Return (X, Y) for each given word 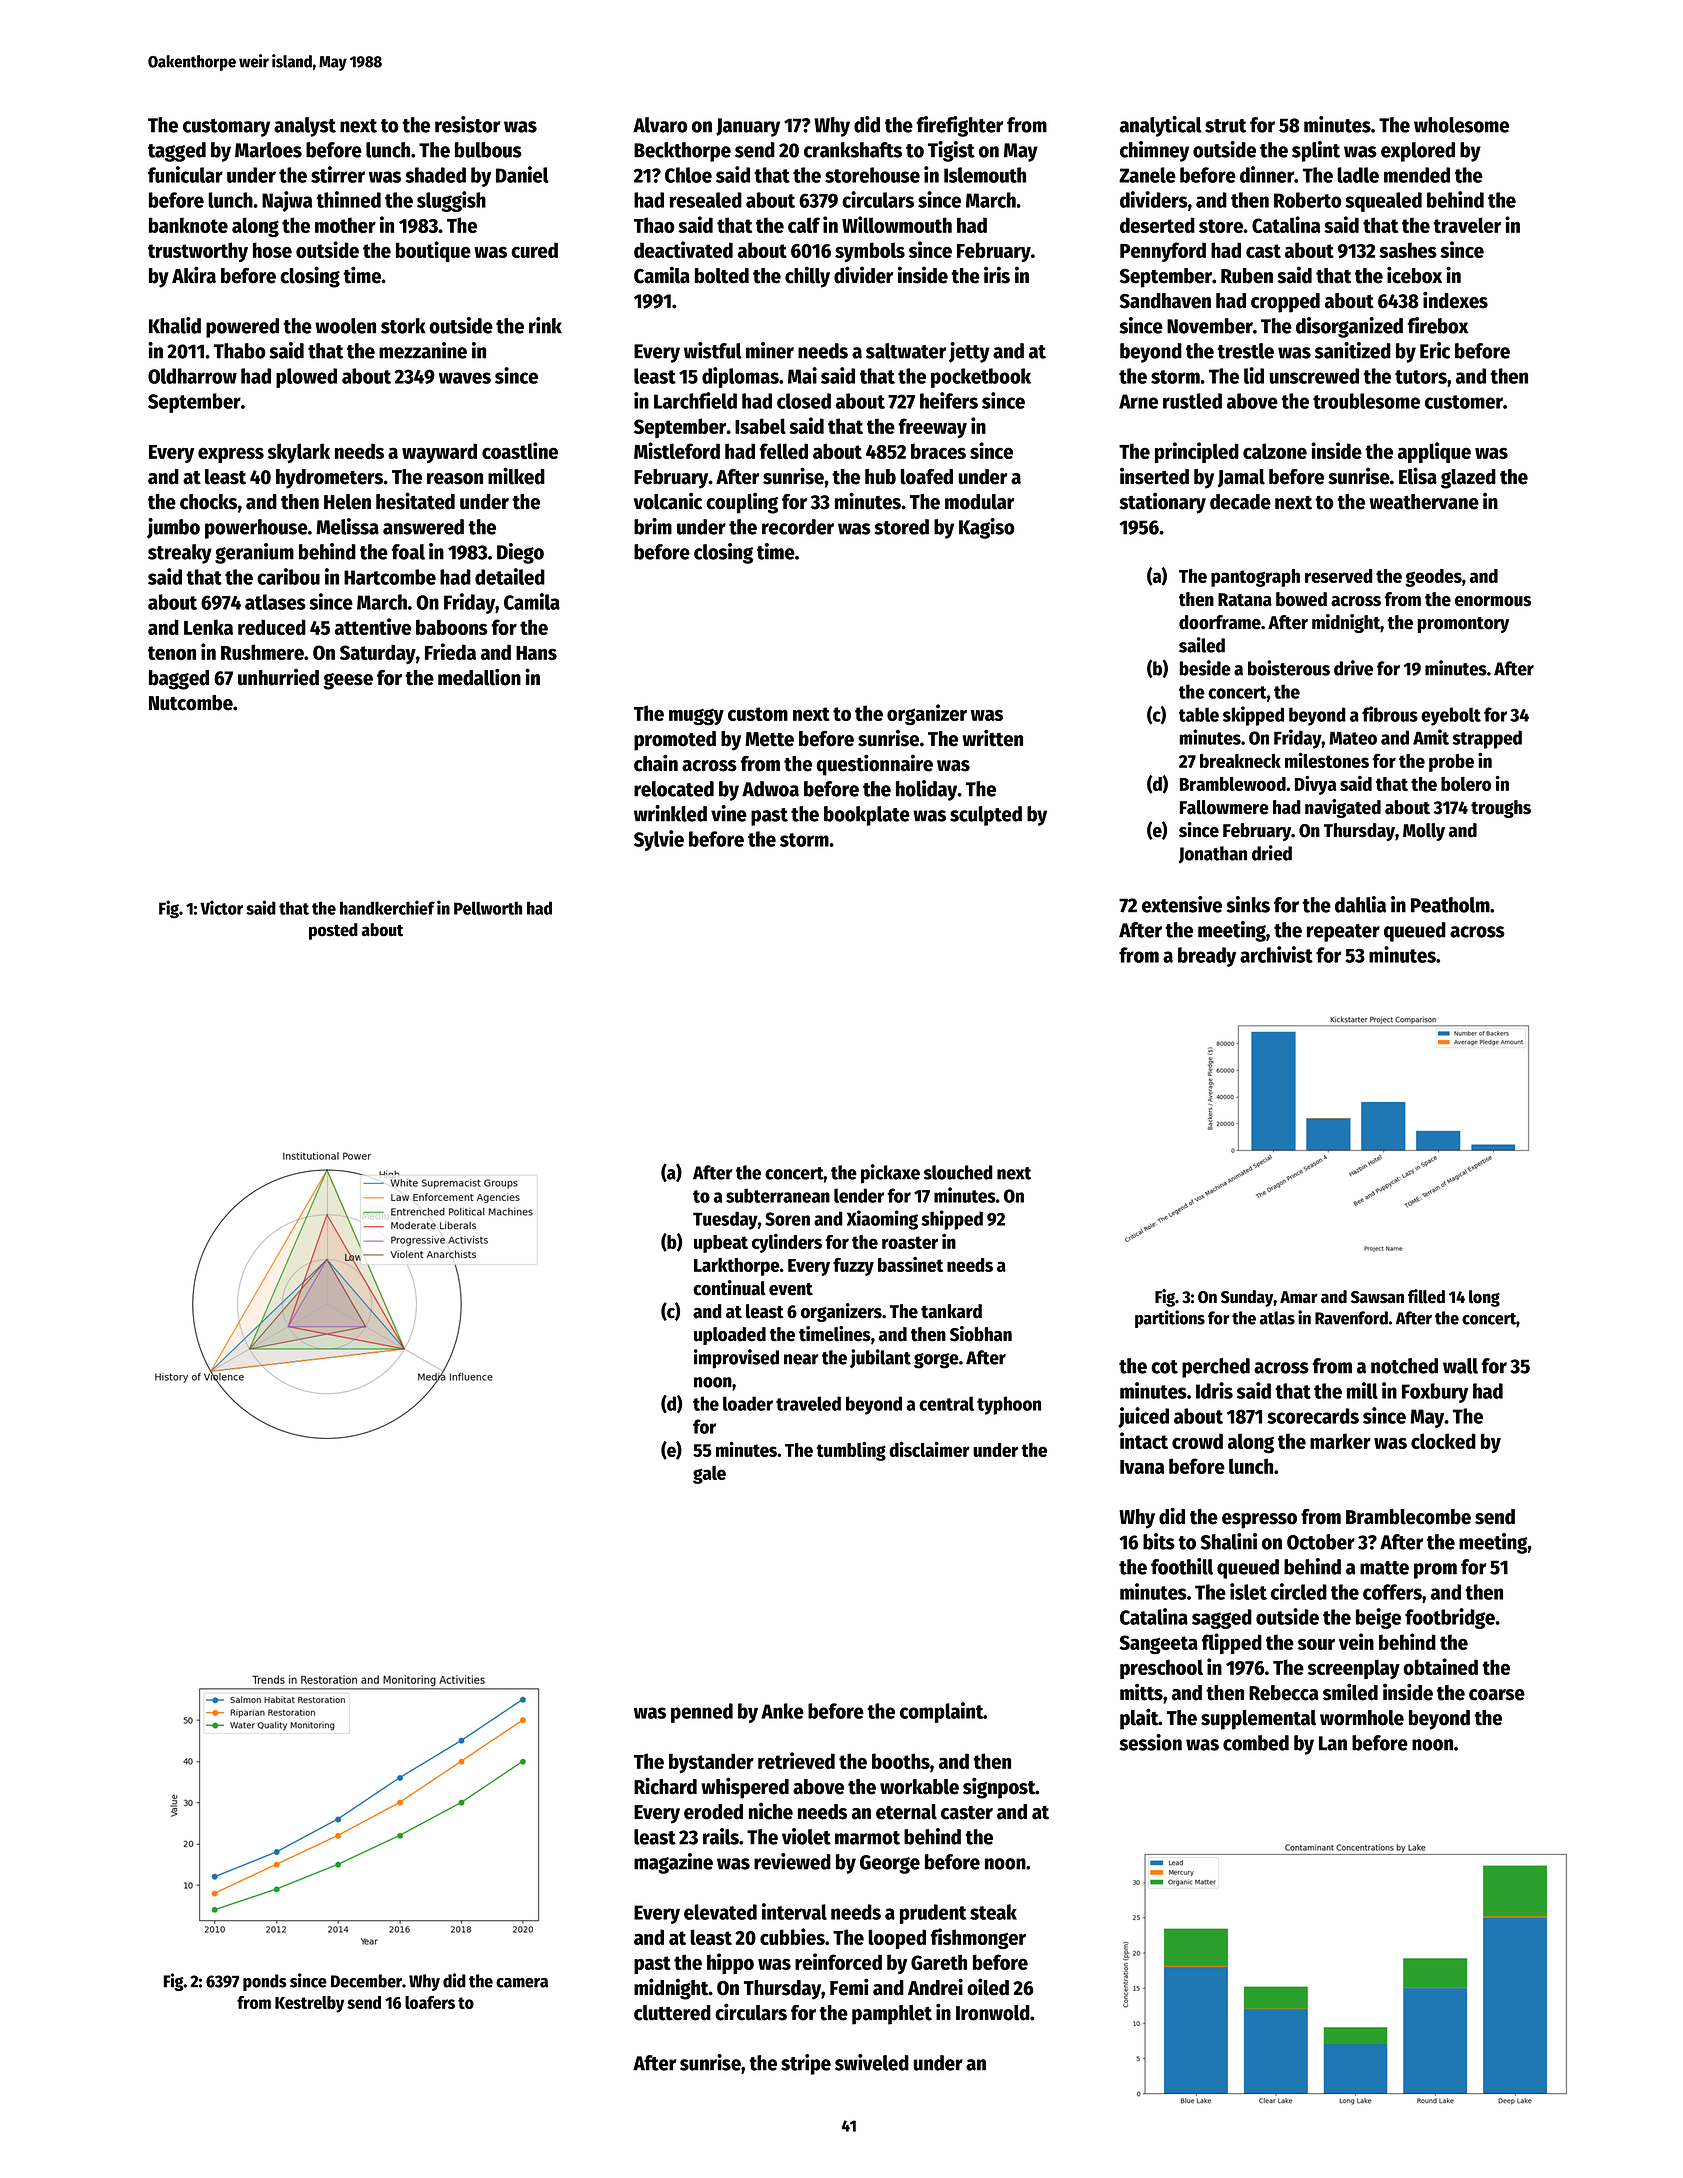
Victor (221, 907)
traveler (1467, 225)
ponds (265, 1982)
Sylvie (659, 840)
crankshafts (853, 150)
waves (465, 378)
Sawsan (1377, 1297)
